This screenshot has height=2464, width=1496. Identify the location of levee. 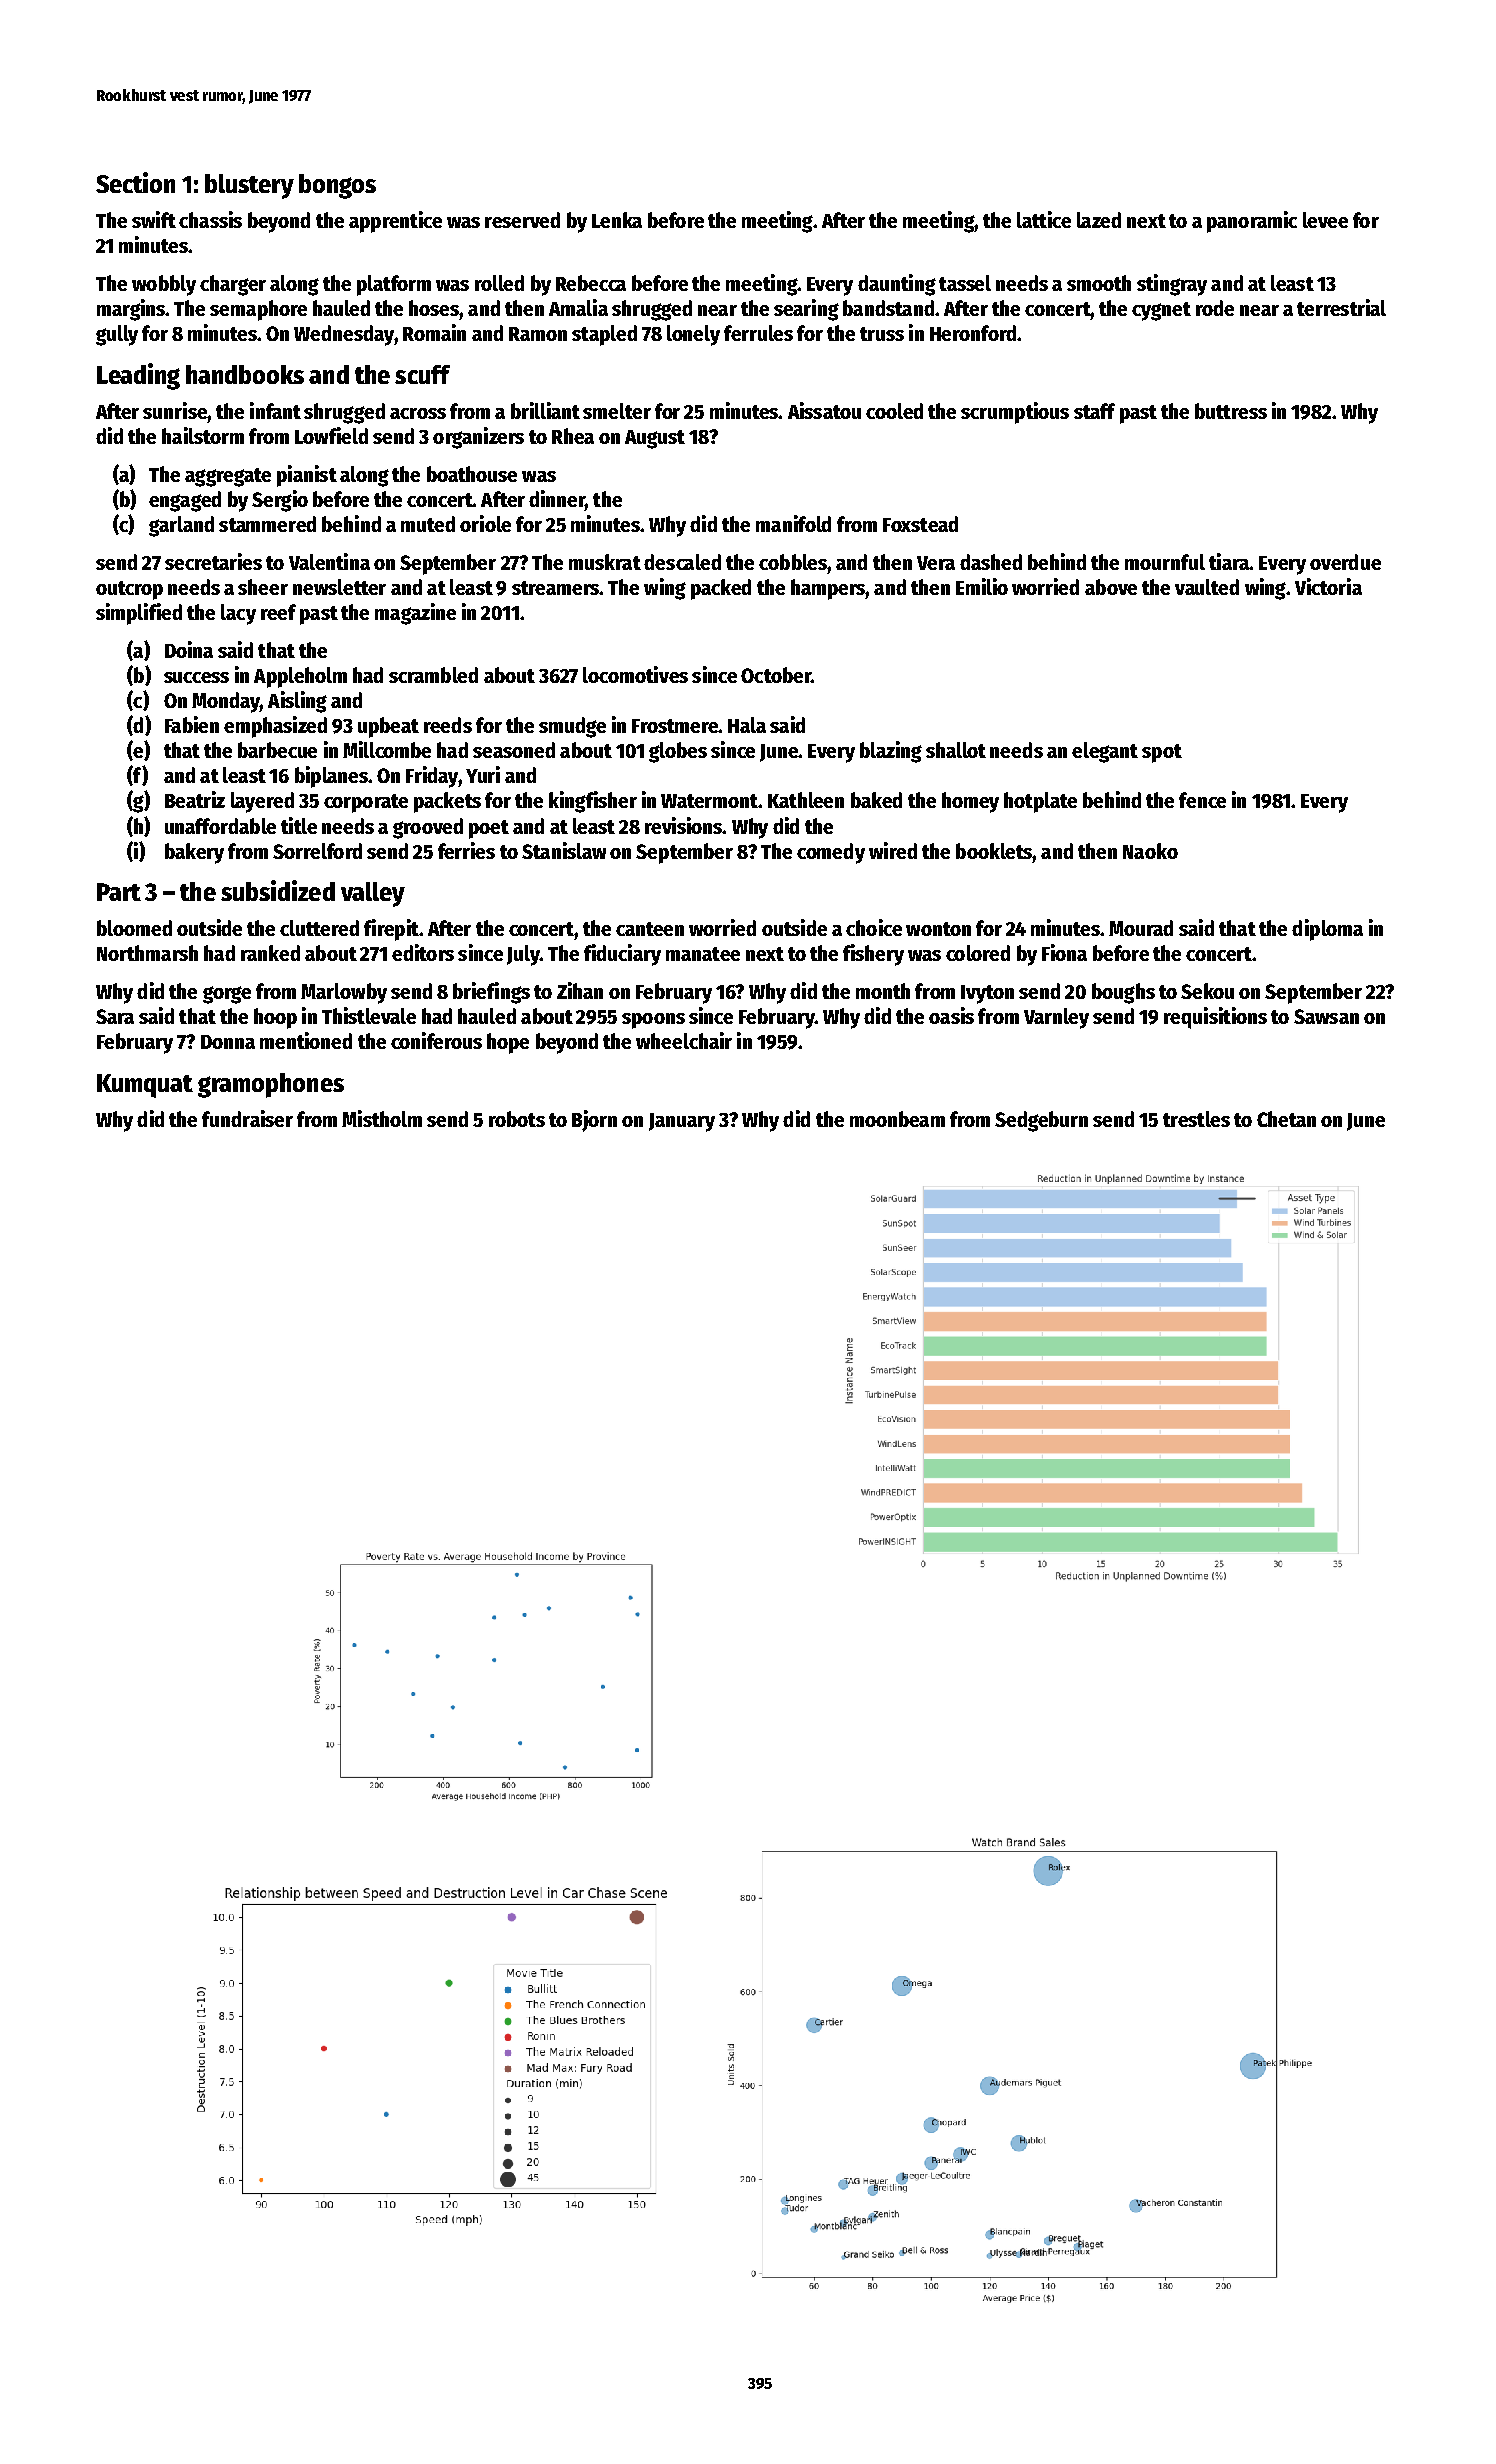
(1325, 220).
